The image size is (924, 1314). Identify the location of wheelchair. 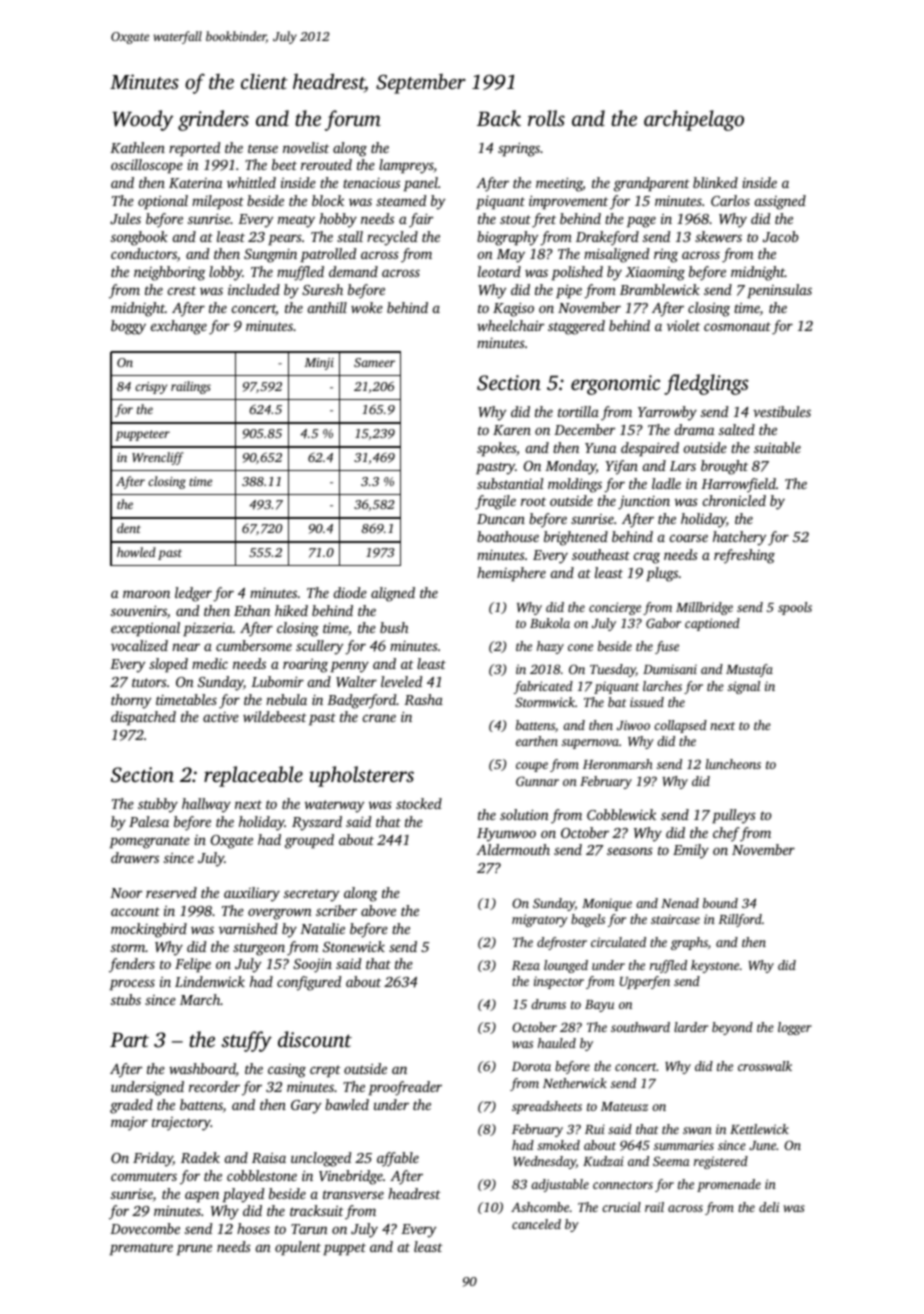
(510, 325).
